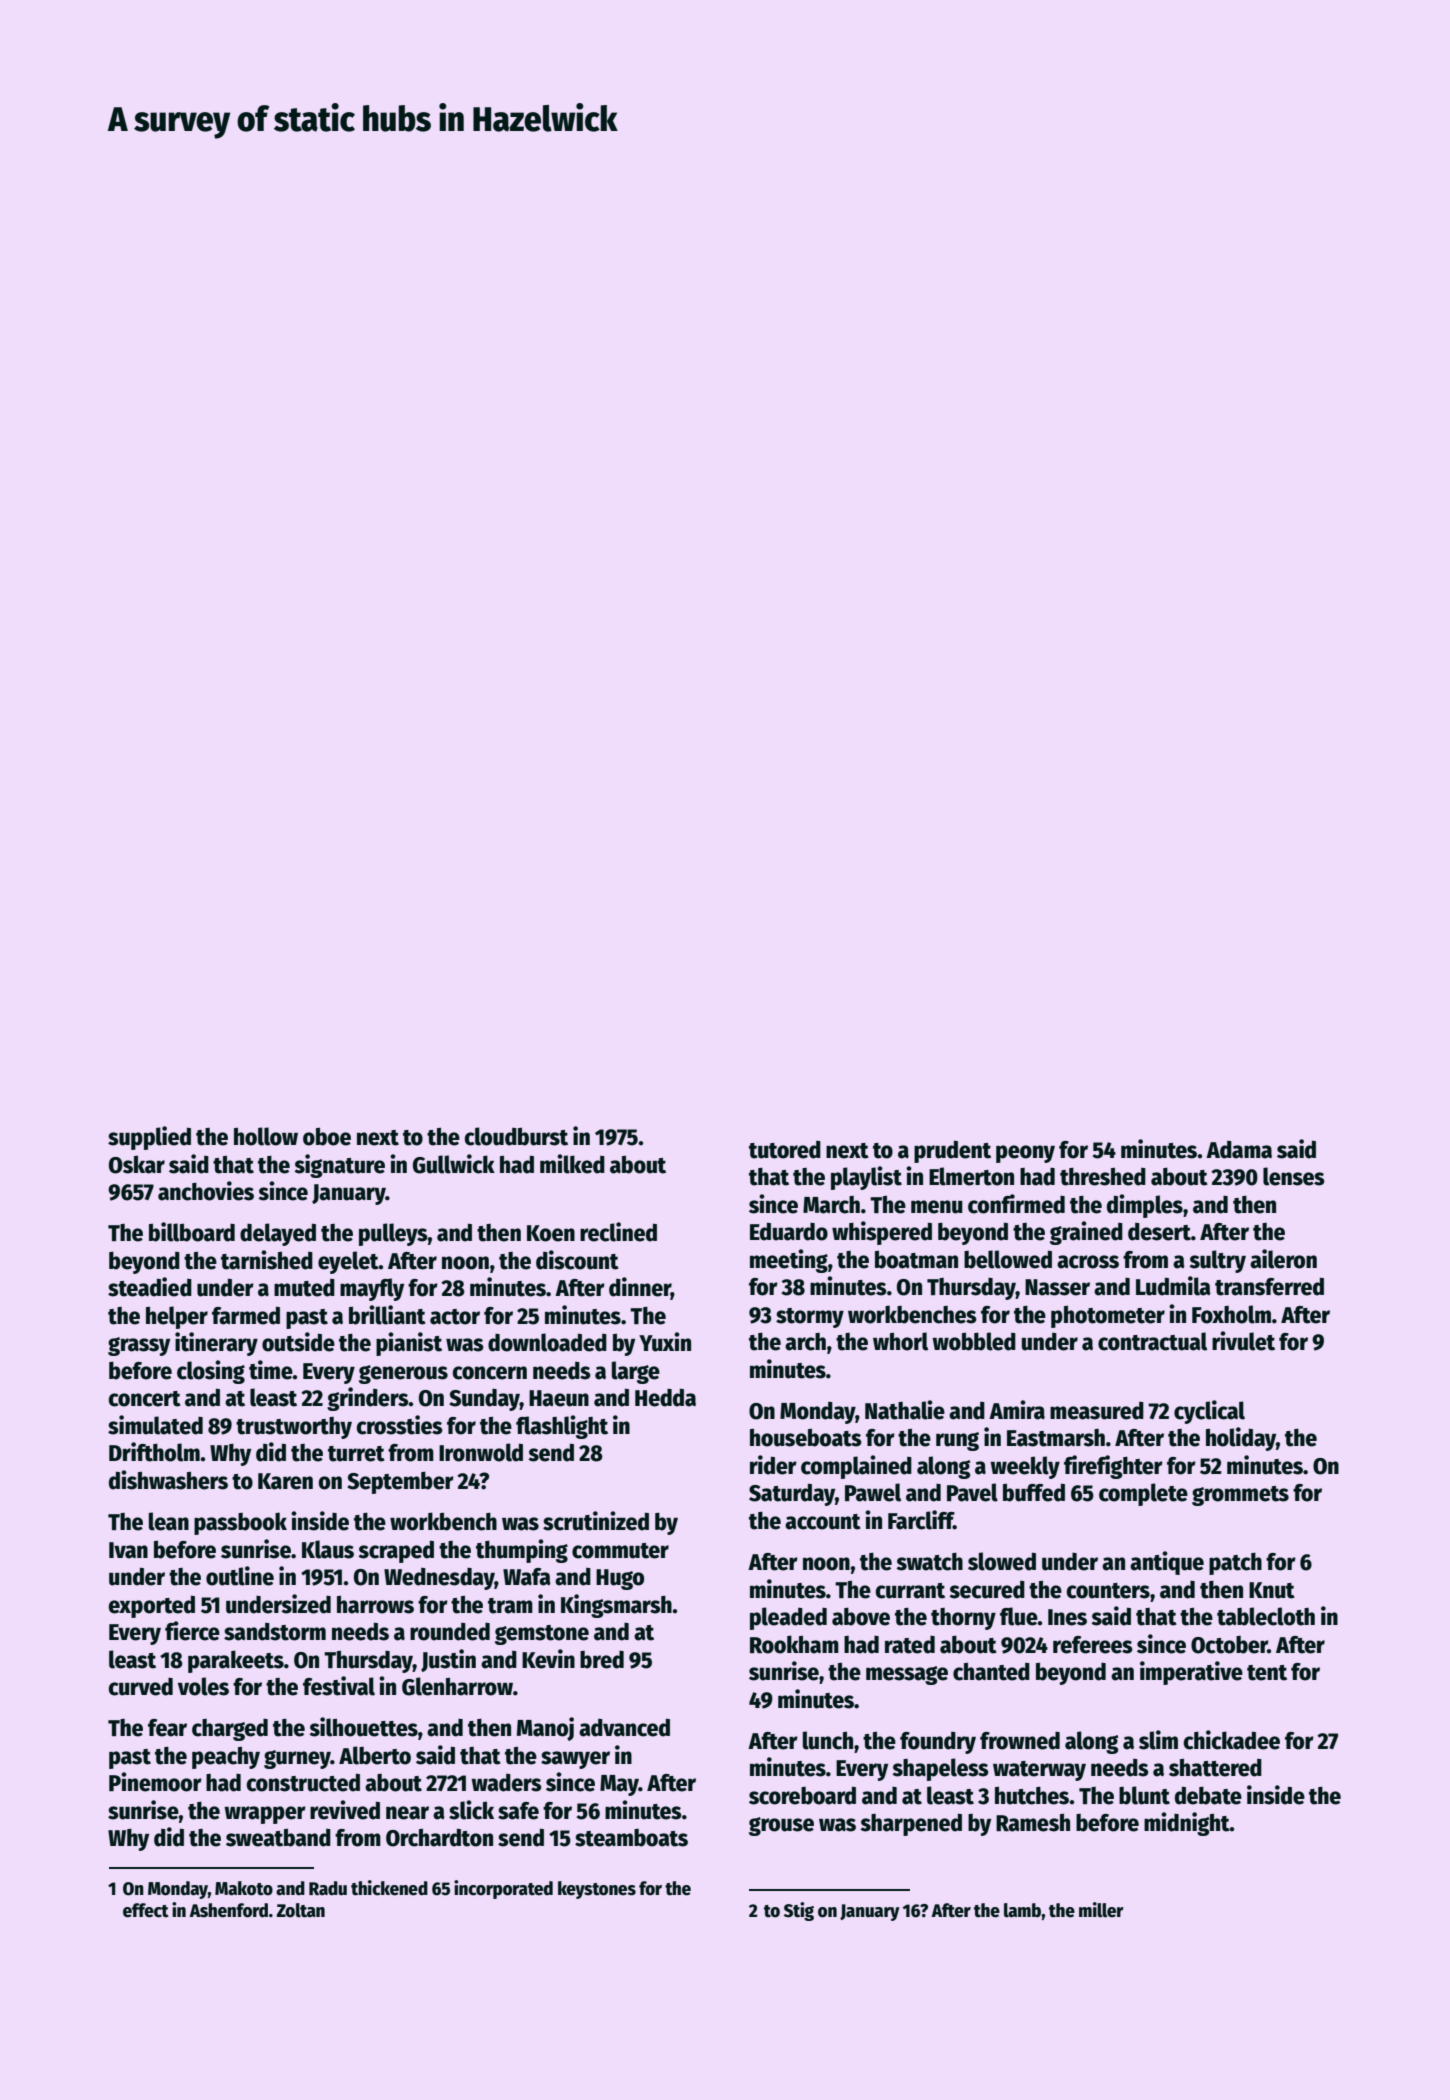 This screenshot has height=2100, width=1450. What do you see at coordinates (1143, 1494) in the screenshot?
I see `complete` at bounding box center [1143, 1494].
